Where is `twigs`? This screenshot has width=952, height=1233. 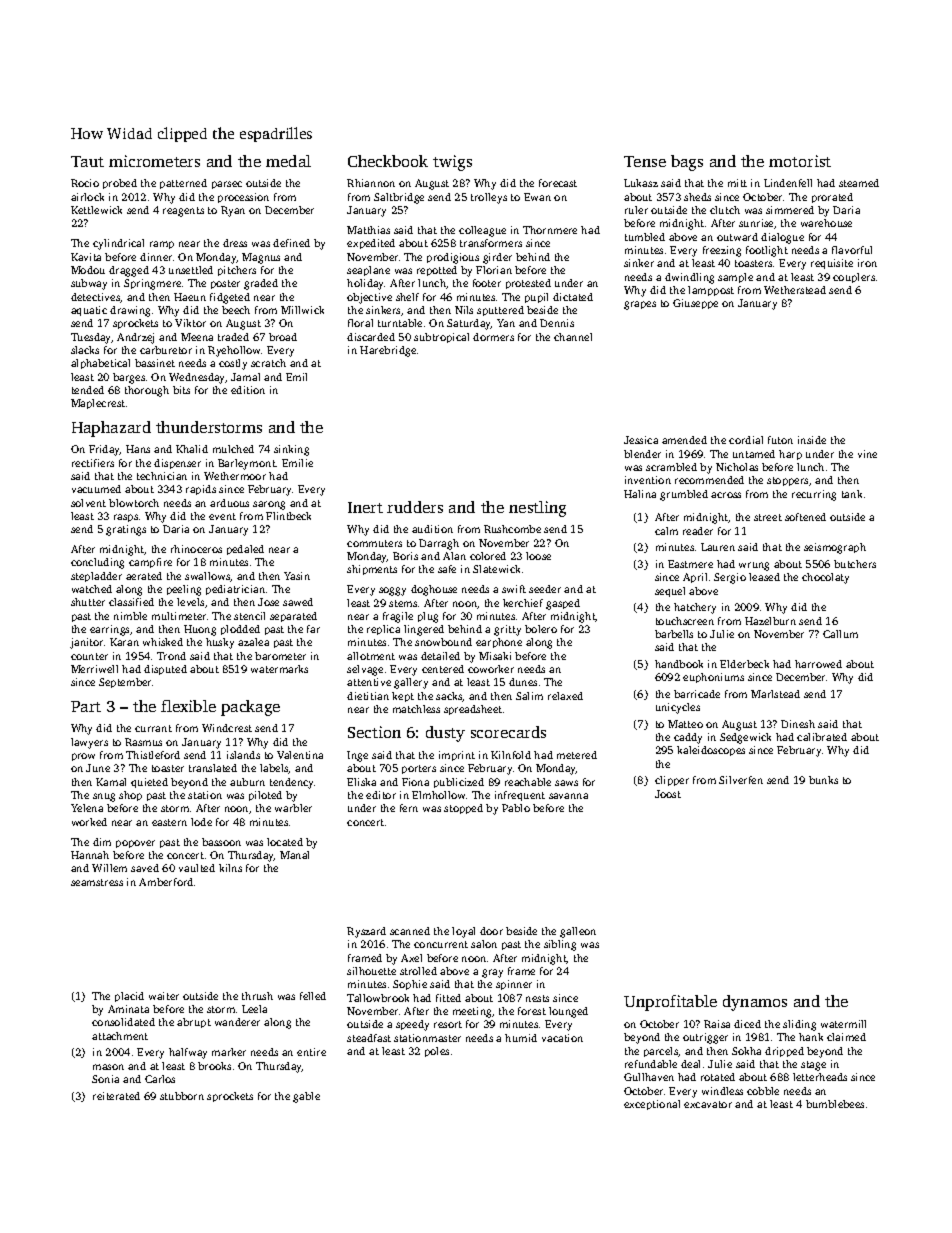
twigs is located at coordinates (452, 163).
